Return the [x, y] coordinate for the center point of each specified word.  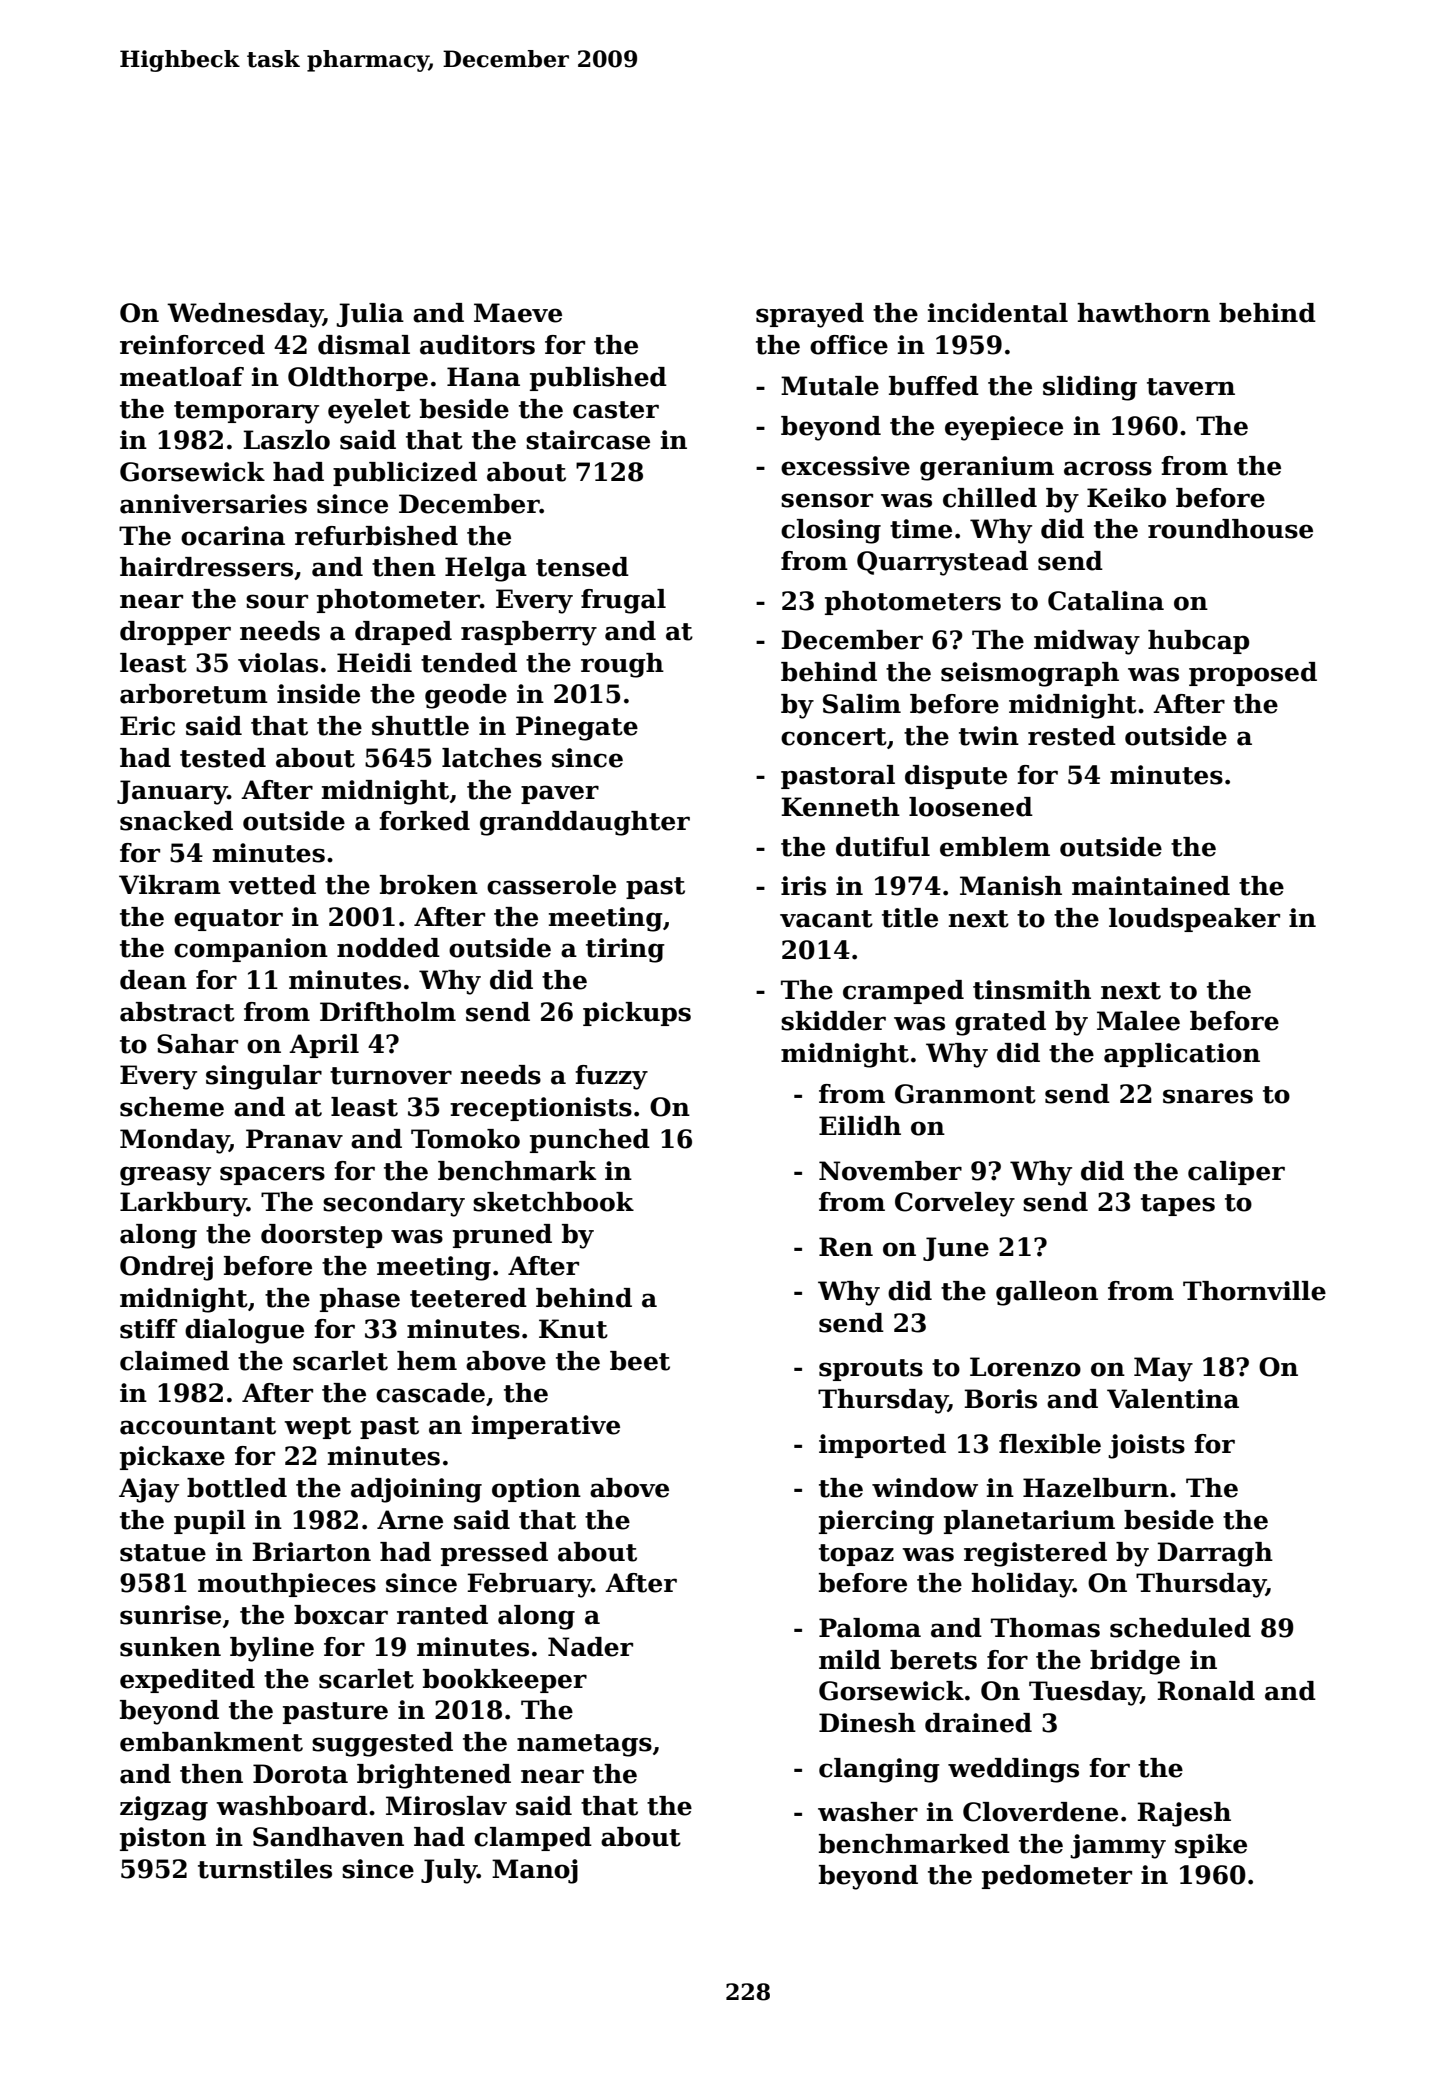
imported [882, 1446]
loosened [971, 807]
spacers [272, 1175]
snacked [176, 821]
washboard [292, 1806]
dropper [175, 633]
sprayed [810, 315]
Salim [862, 704]
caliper [1236, 1173]
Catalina [1106, 601]
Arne [410, 1520]
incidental [998, 313]
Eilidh [860, 1126]
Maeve [518, 313]
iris [803, 886]
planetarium [1029, 1522]
